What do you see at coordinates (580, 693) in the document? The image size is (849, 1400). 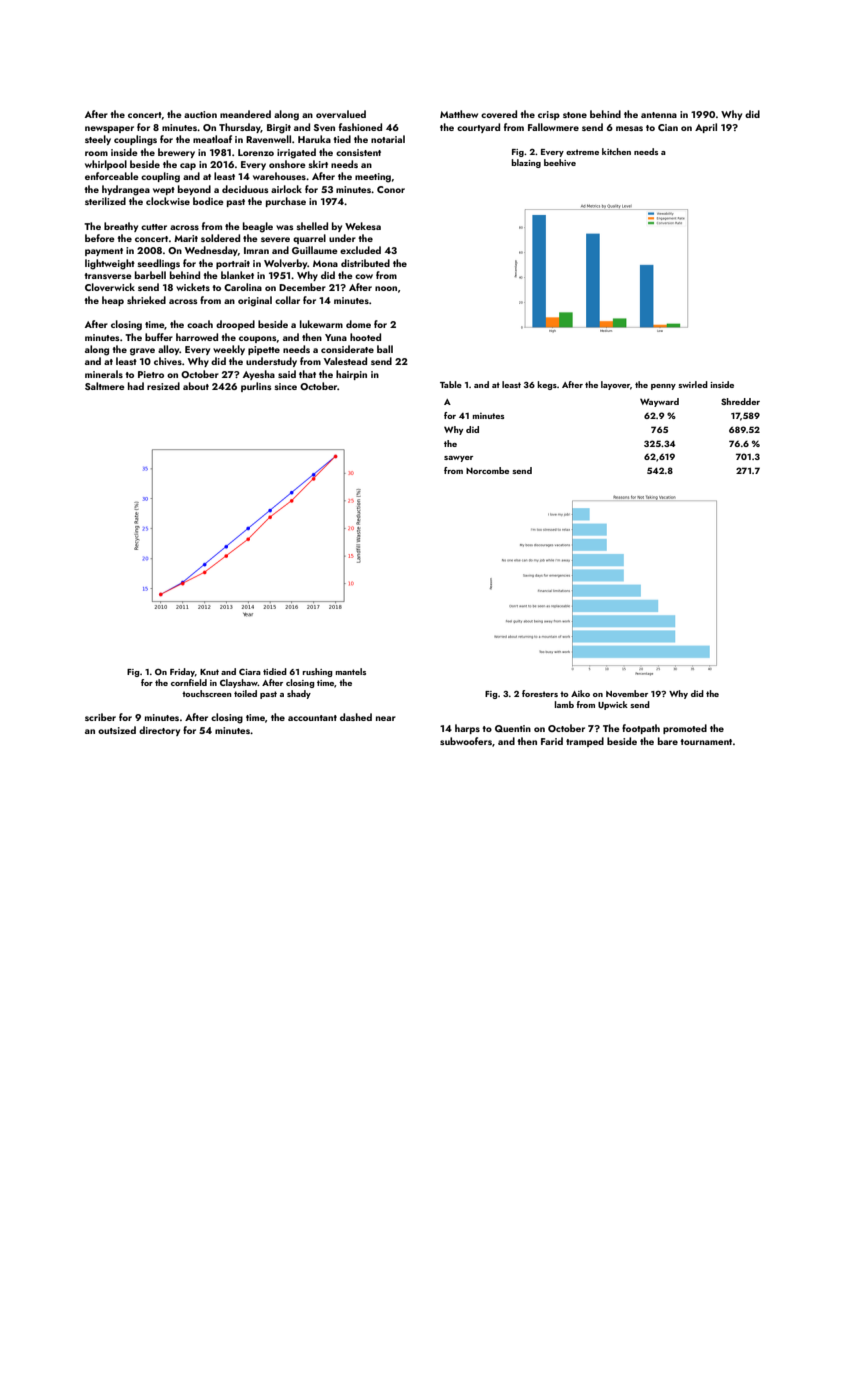 I see `Aiko` at bounding box center [580, 693].
